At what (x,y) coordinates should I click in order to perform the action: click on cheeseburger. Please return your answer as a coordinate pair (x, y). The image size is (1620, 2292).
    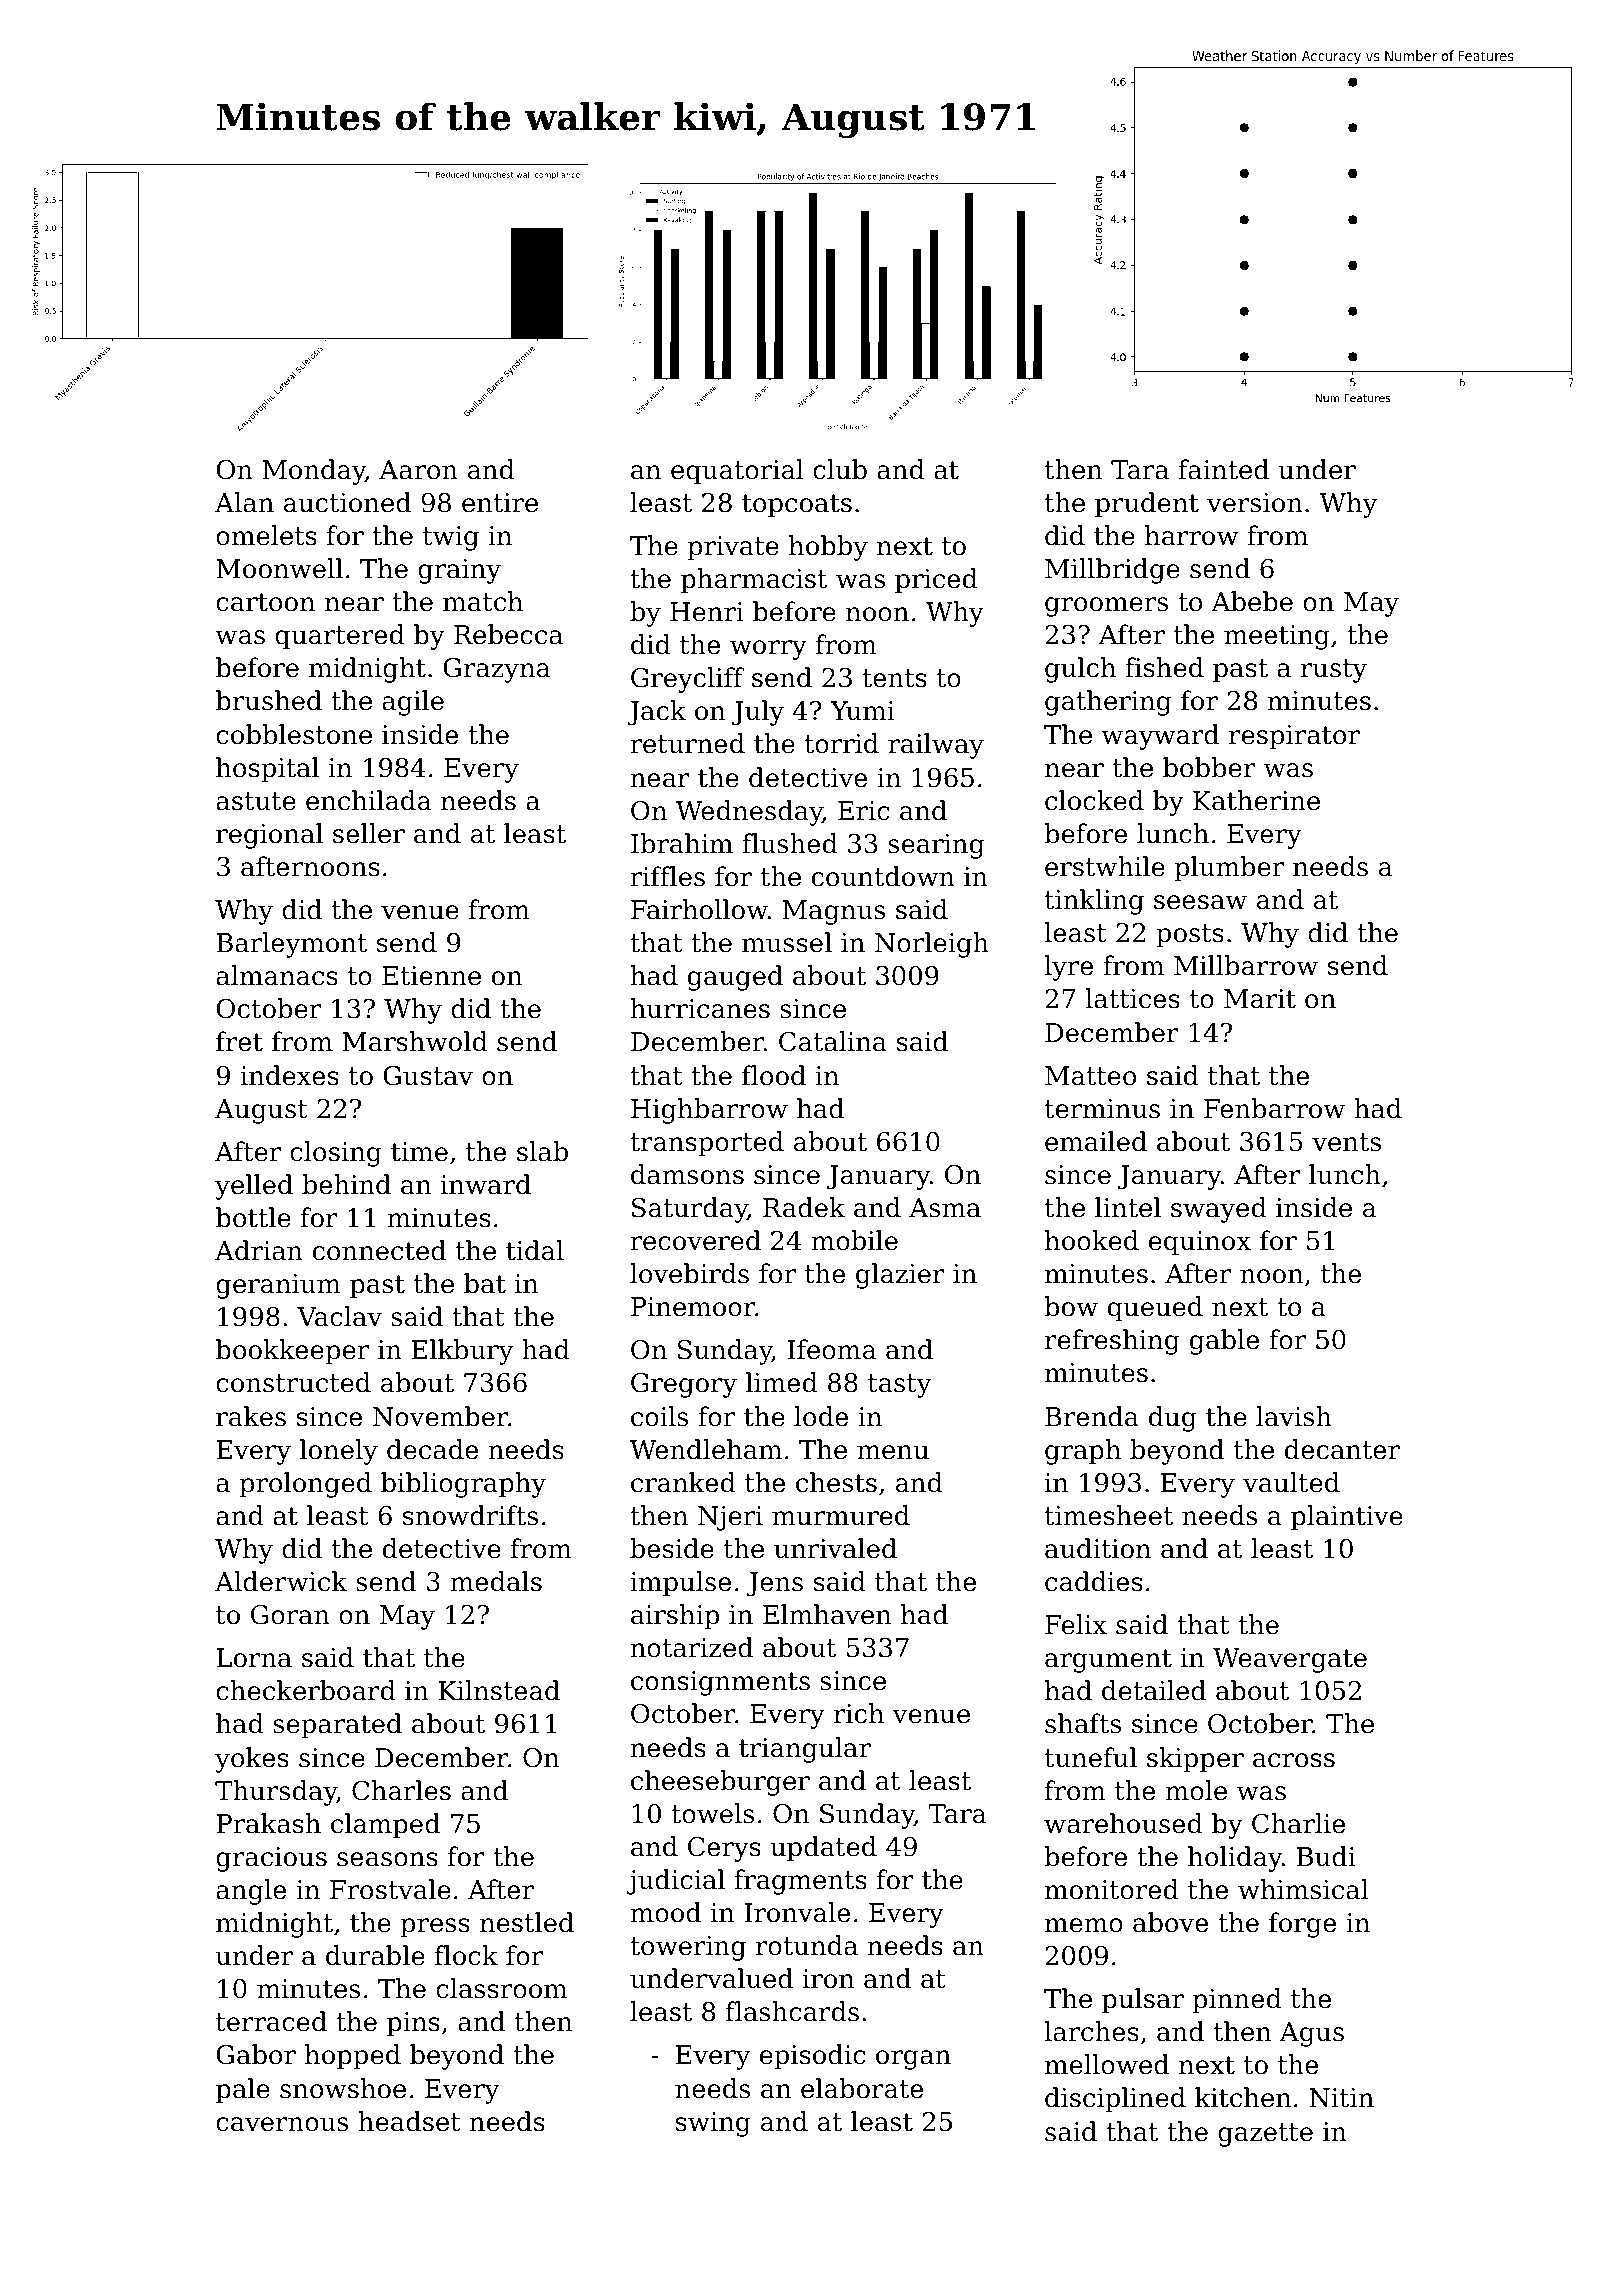
    Looking at the image, I should click on (720, 1783).
